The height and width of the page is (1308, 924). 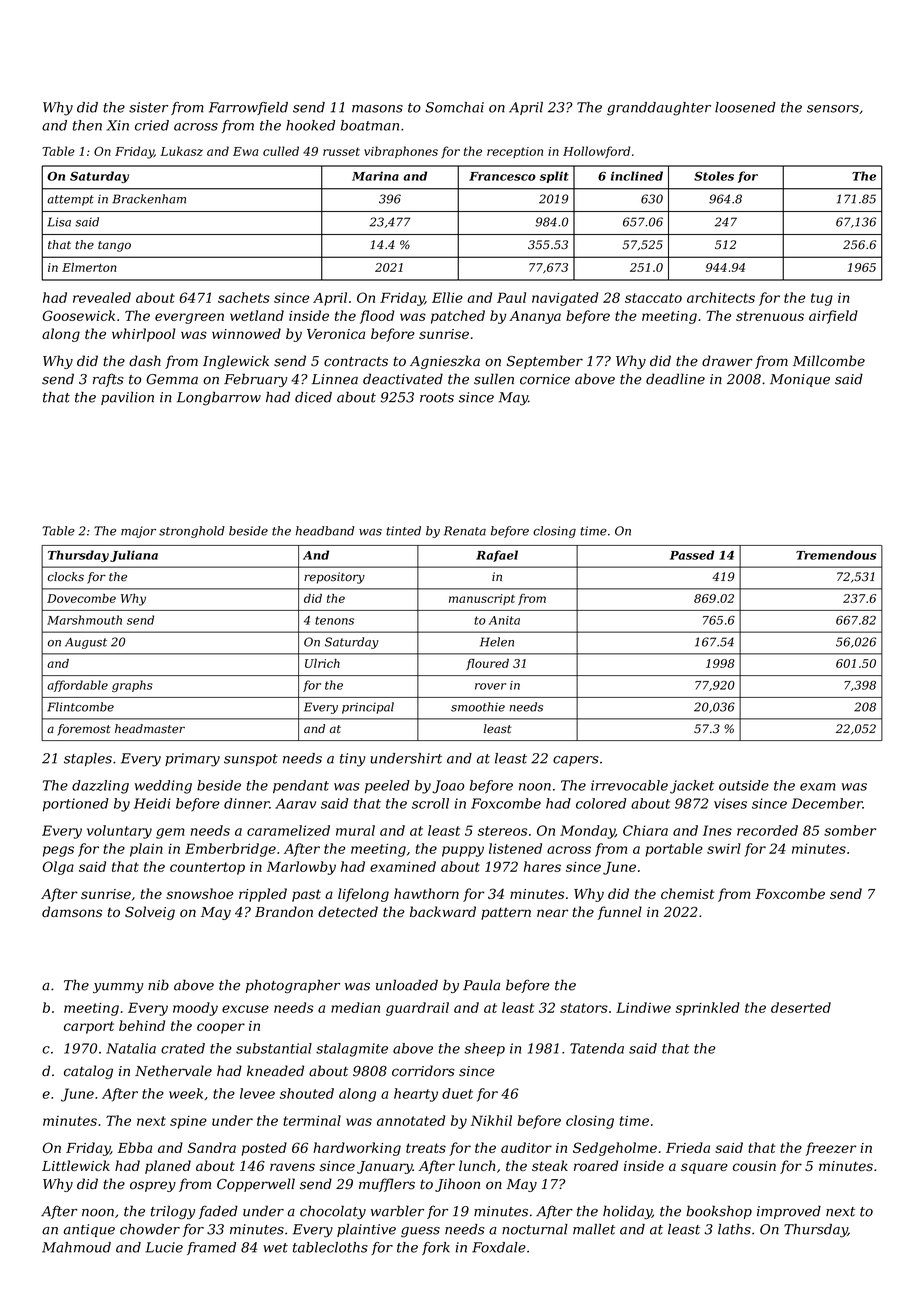 I want to click on Tremendous, so click(x=836, y=555).
